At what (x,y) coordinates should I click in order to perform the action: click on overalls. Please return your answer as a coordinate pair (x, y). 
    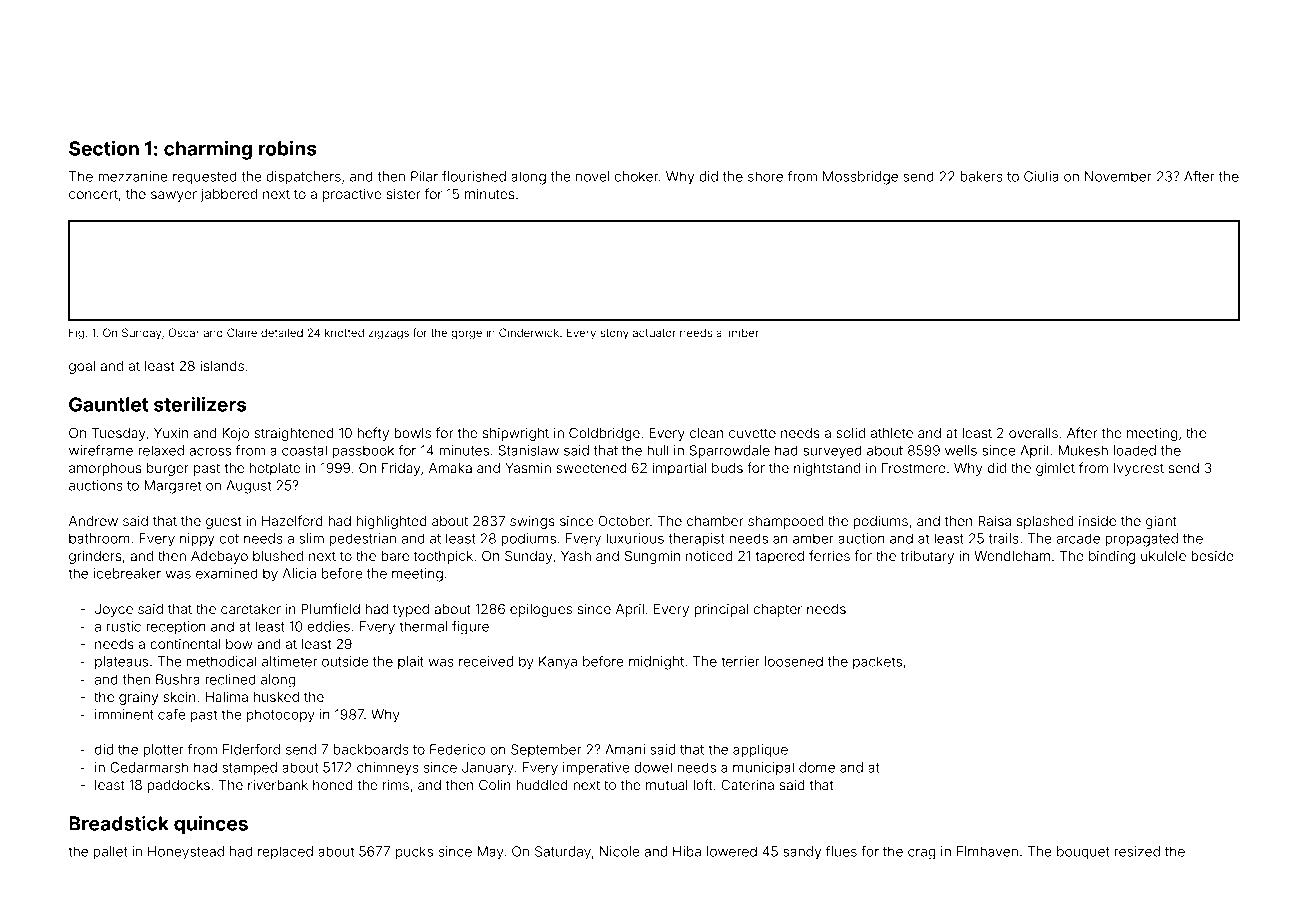
    Looking at the image, I should click on (1033, 433).
